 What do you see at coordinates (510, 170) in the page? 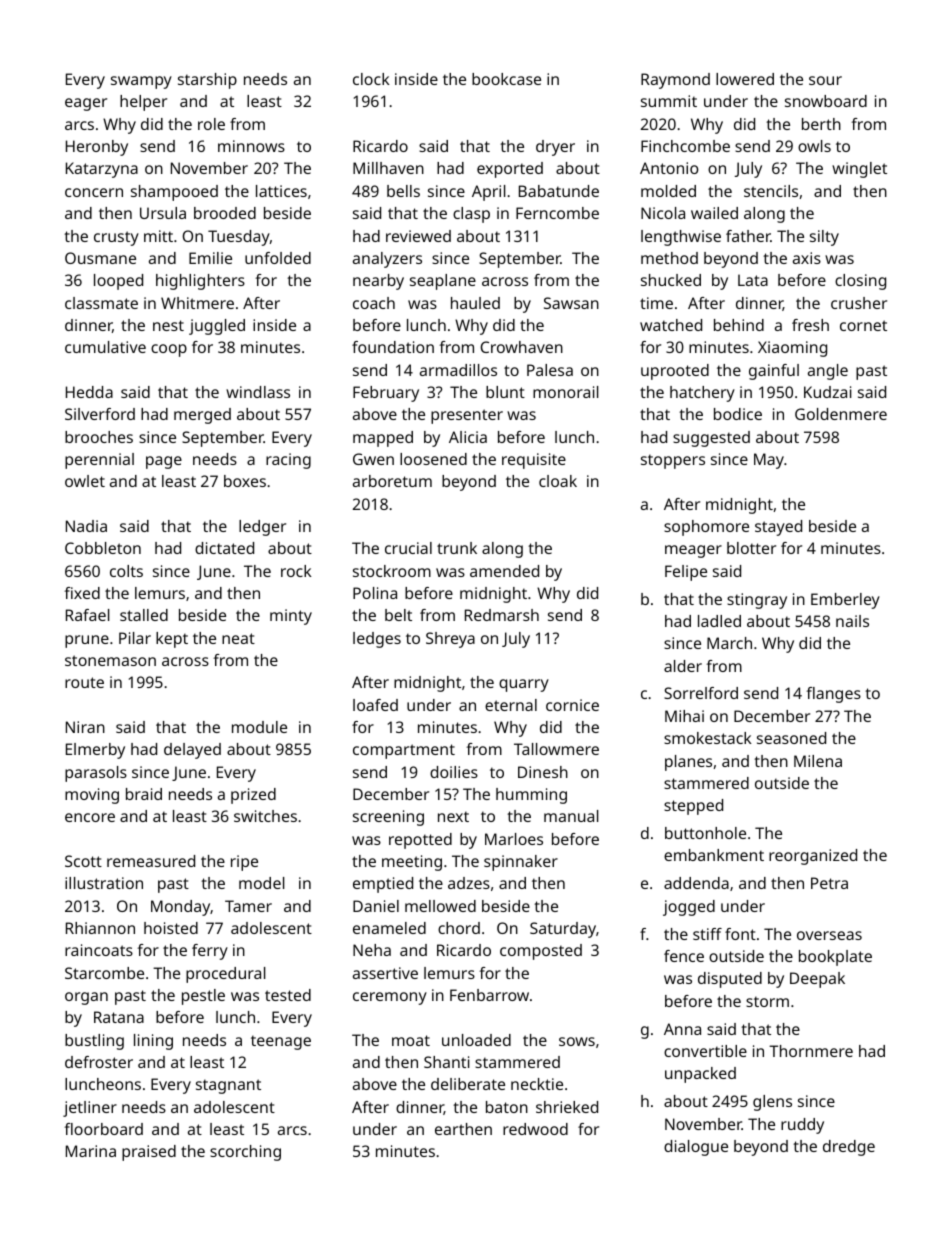
I see `exported` at bounding box center [510, 170].
